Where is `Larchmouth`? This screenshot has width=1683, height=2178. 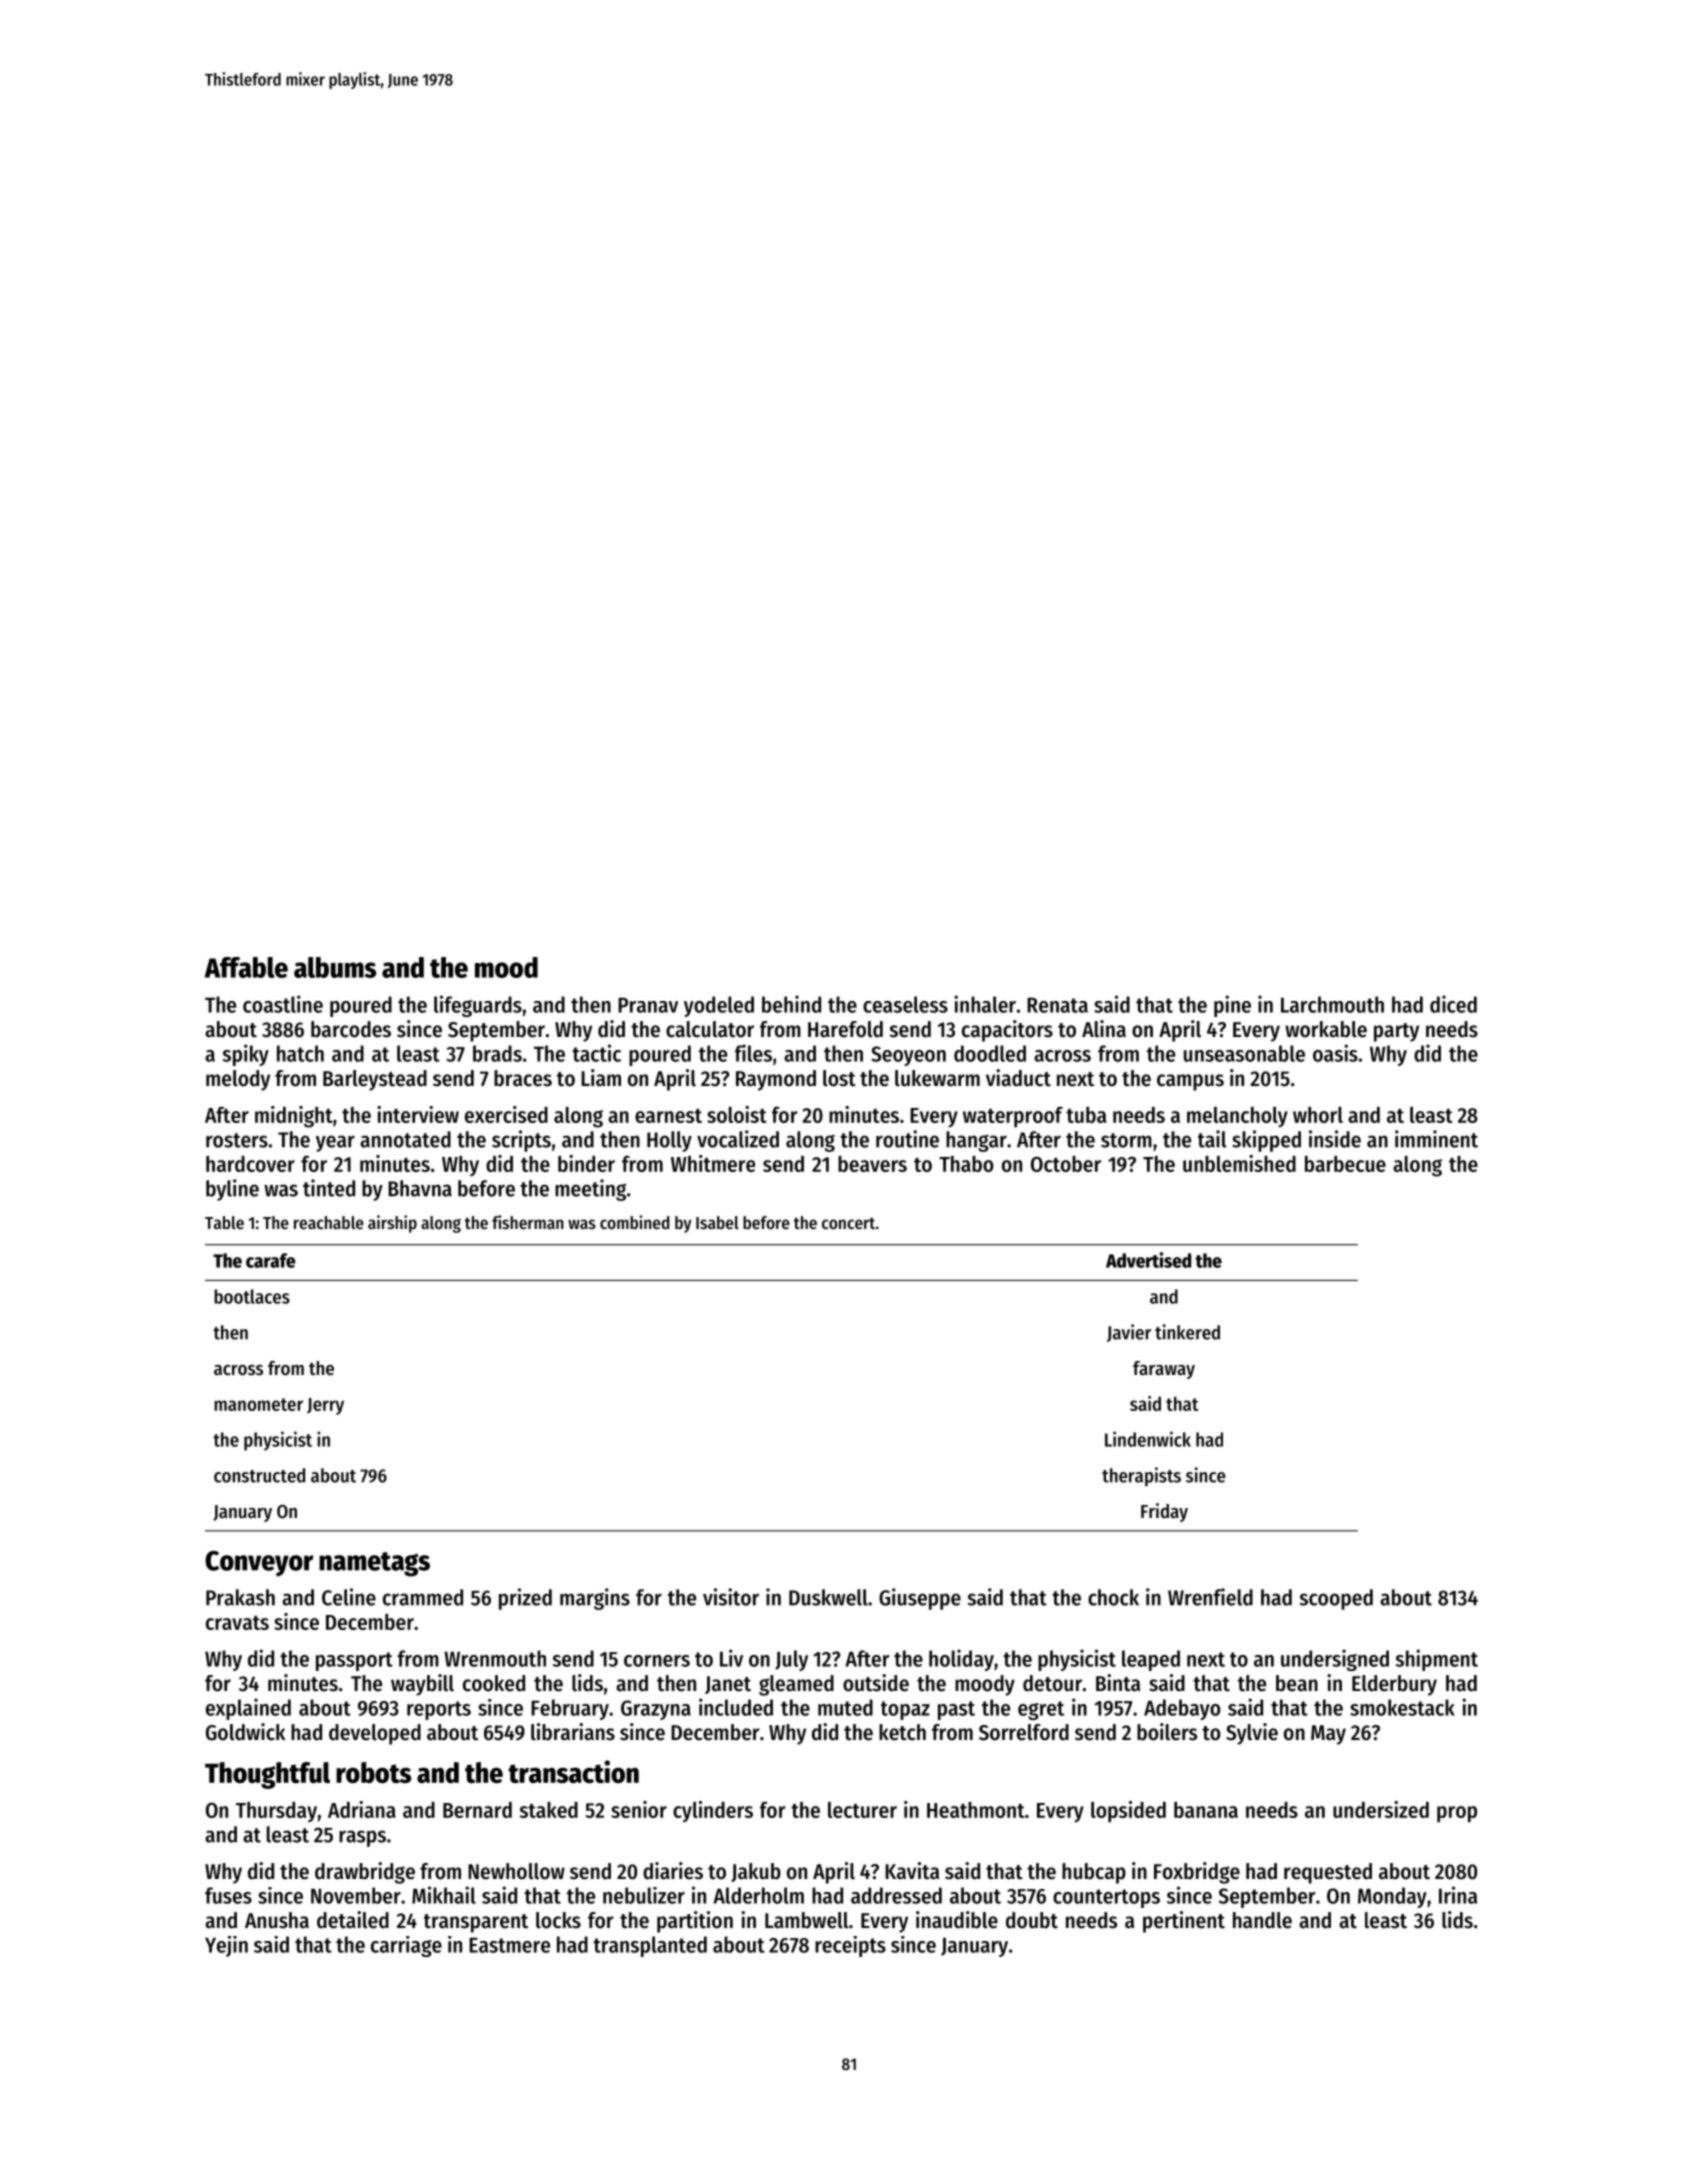
Larchmouth is located at coordinates (1332, 1004).
